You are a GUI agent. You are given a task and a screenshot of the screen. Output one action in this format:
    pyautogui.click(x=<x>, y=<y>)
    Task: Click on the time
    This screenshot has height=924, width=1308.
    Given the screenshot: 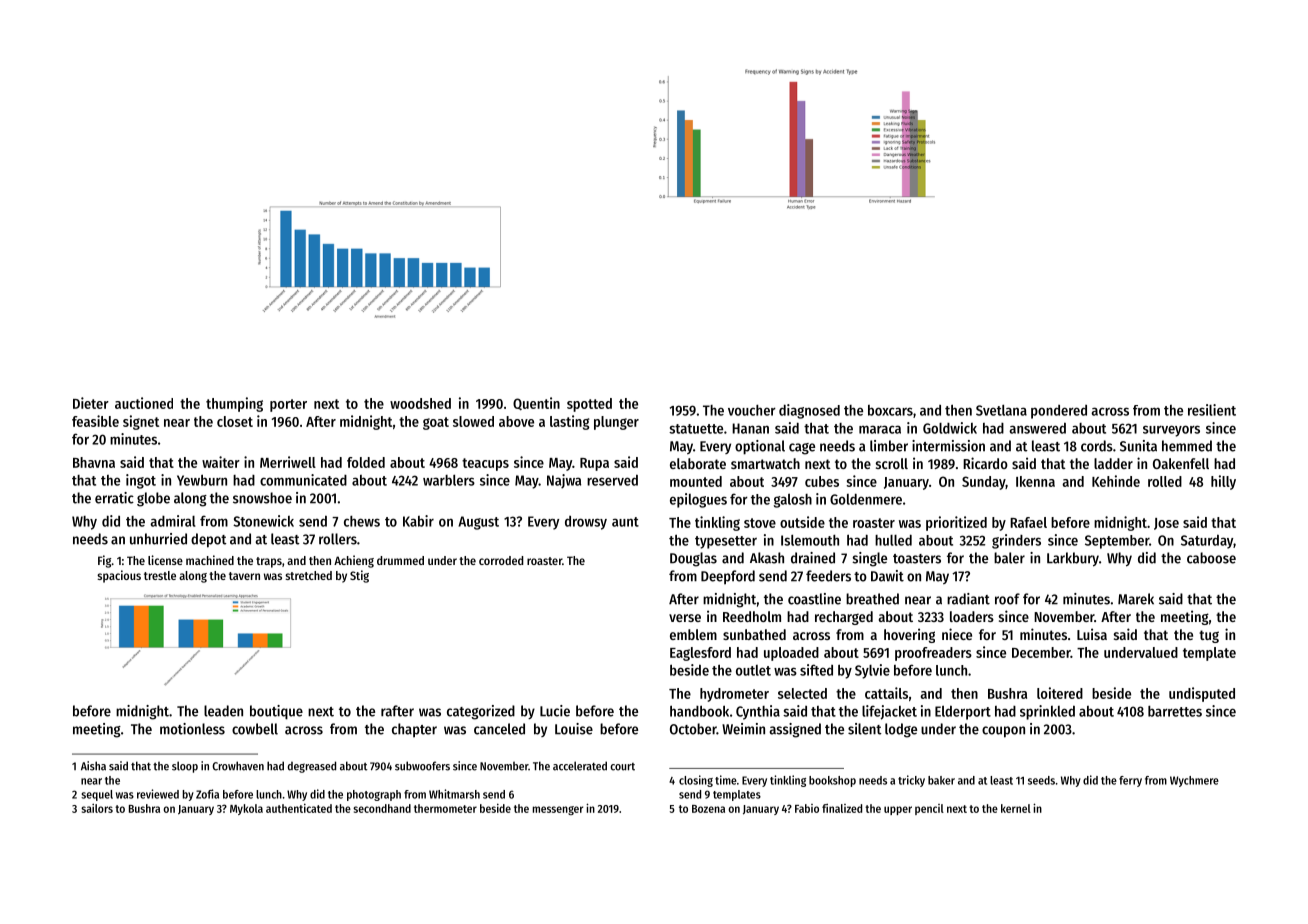 What is the action you would take?
    pyautogui.click(x=726, y=780)
